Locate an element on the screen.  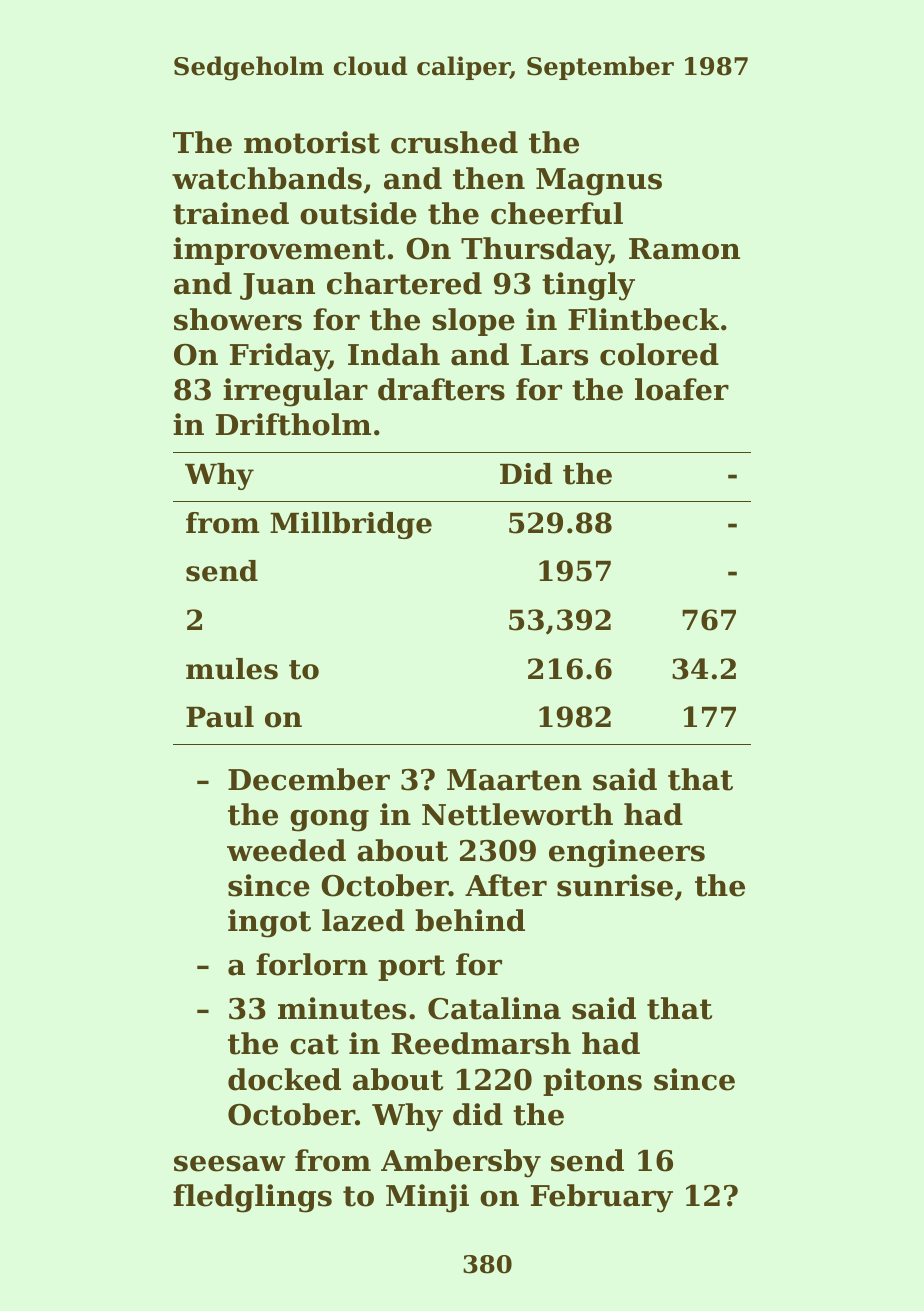
fledglings is located at coordinates (252, 1198).
